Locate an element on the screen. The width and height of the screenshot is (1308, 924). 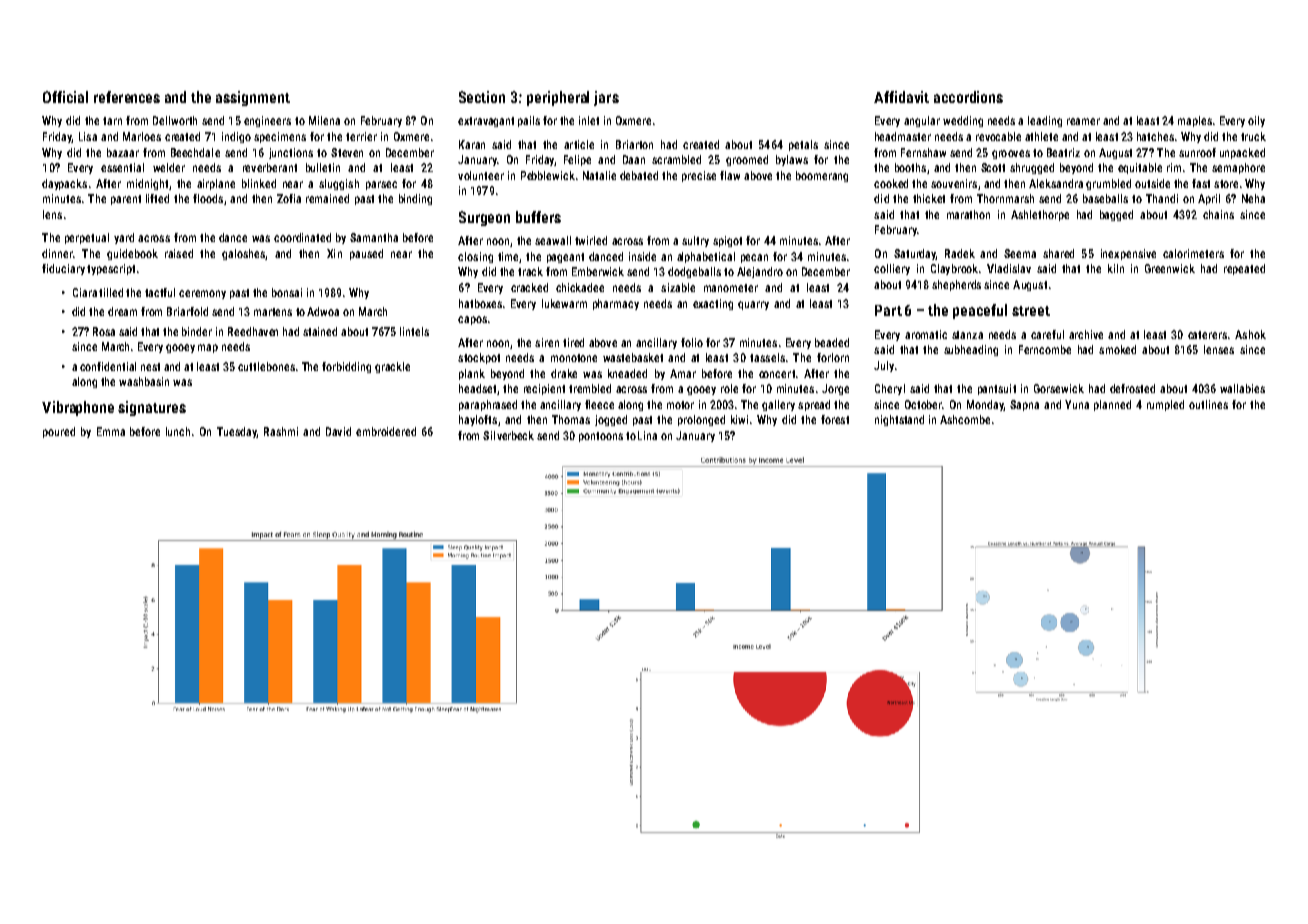
pontoons is located at coordinates (601, 437).
